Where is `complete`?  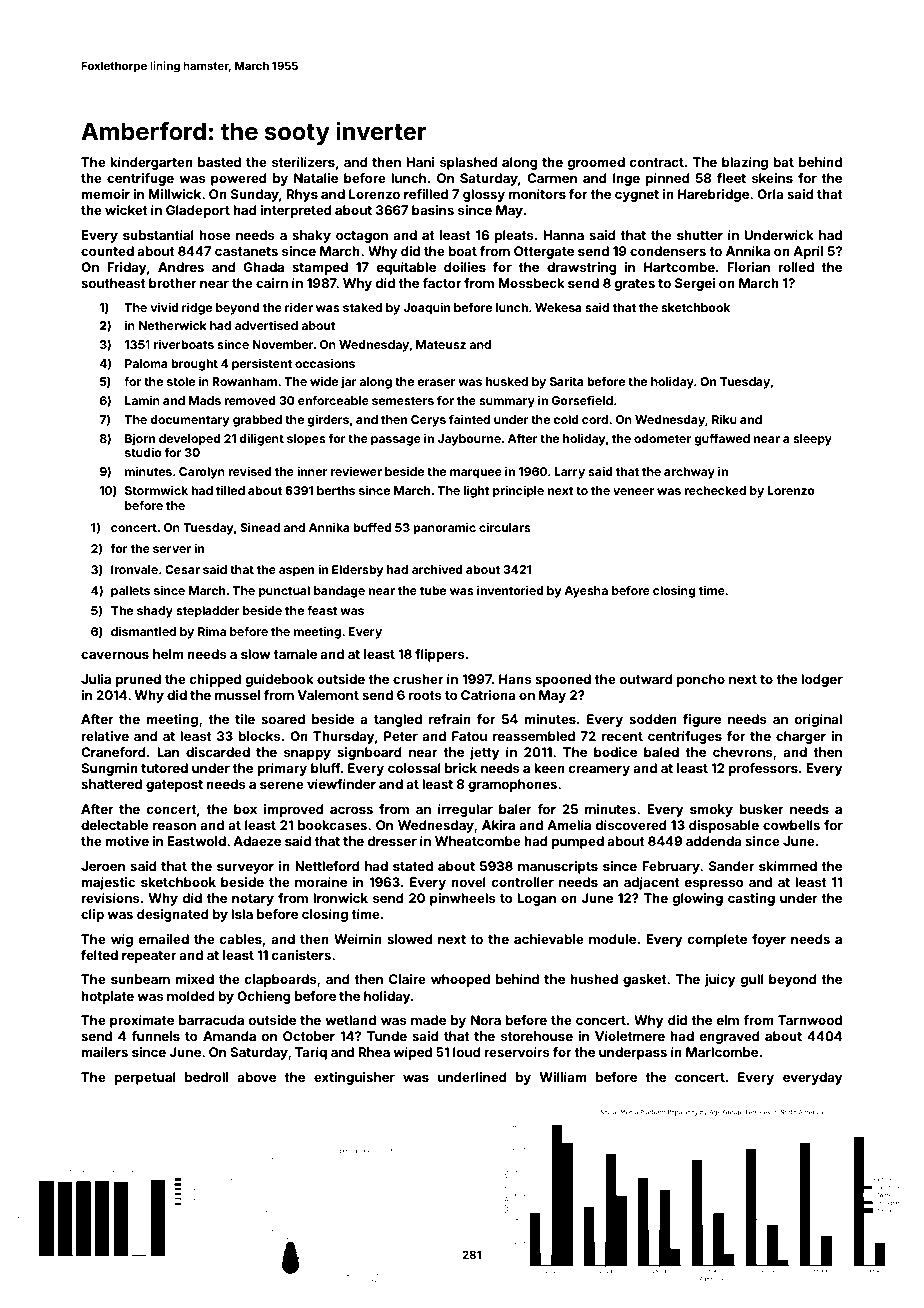 complete is located at coordinates (717, 940).
